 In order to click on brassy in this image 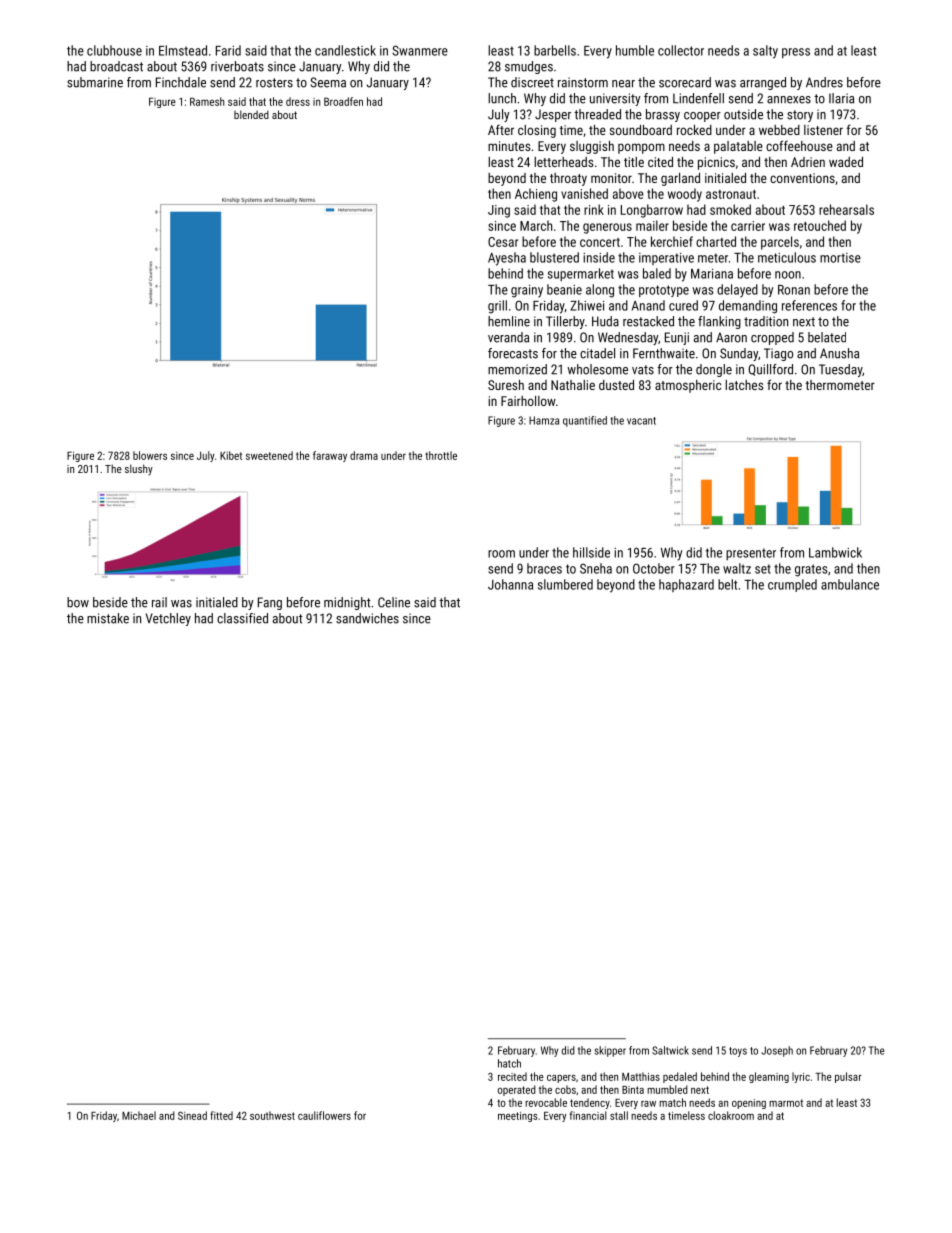, I will do `click(663, 115)`.
